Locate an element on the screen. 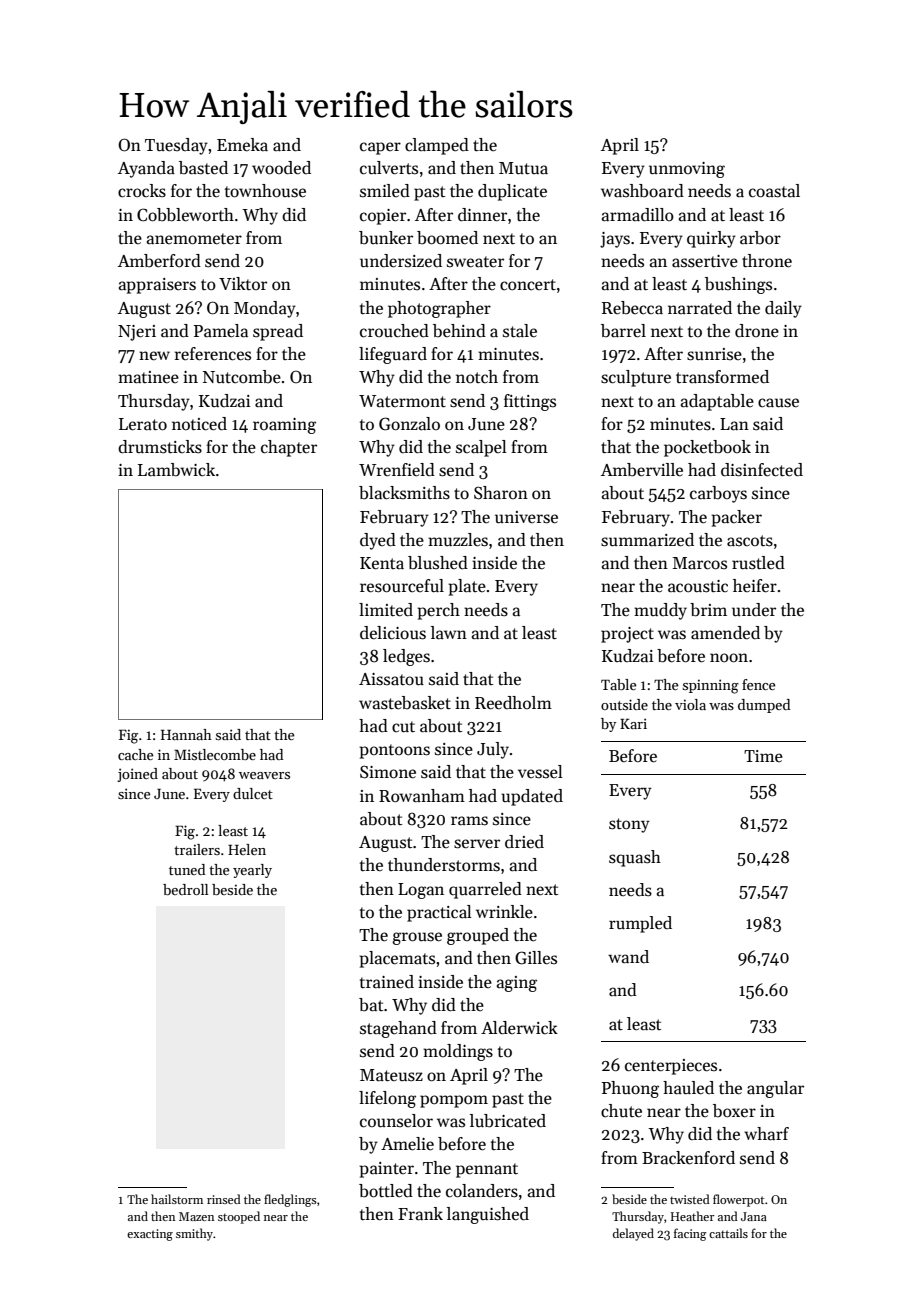 This screenshot has width=924, height=1308. delayed is located at coordinates (633, 1234).
